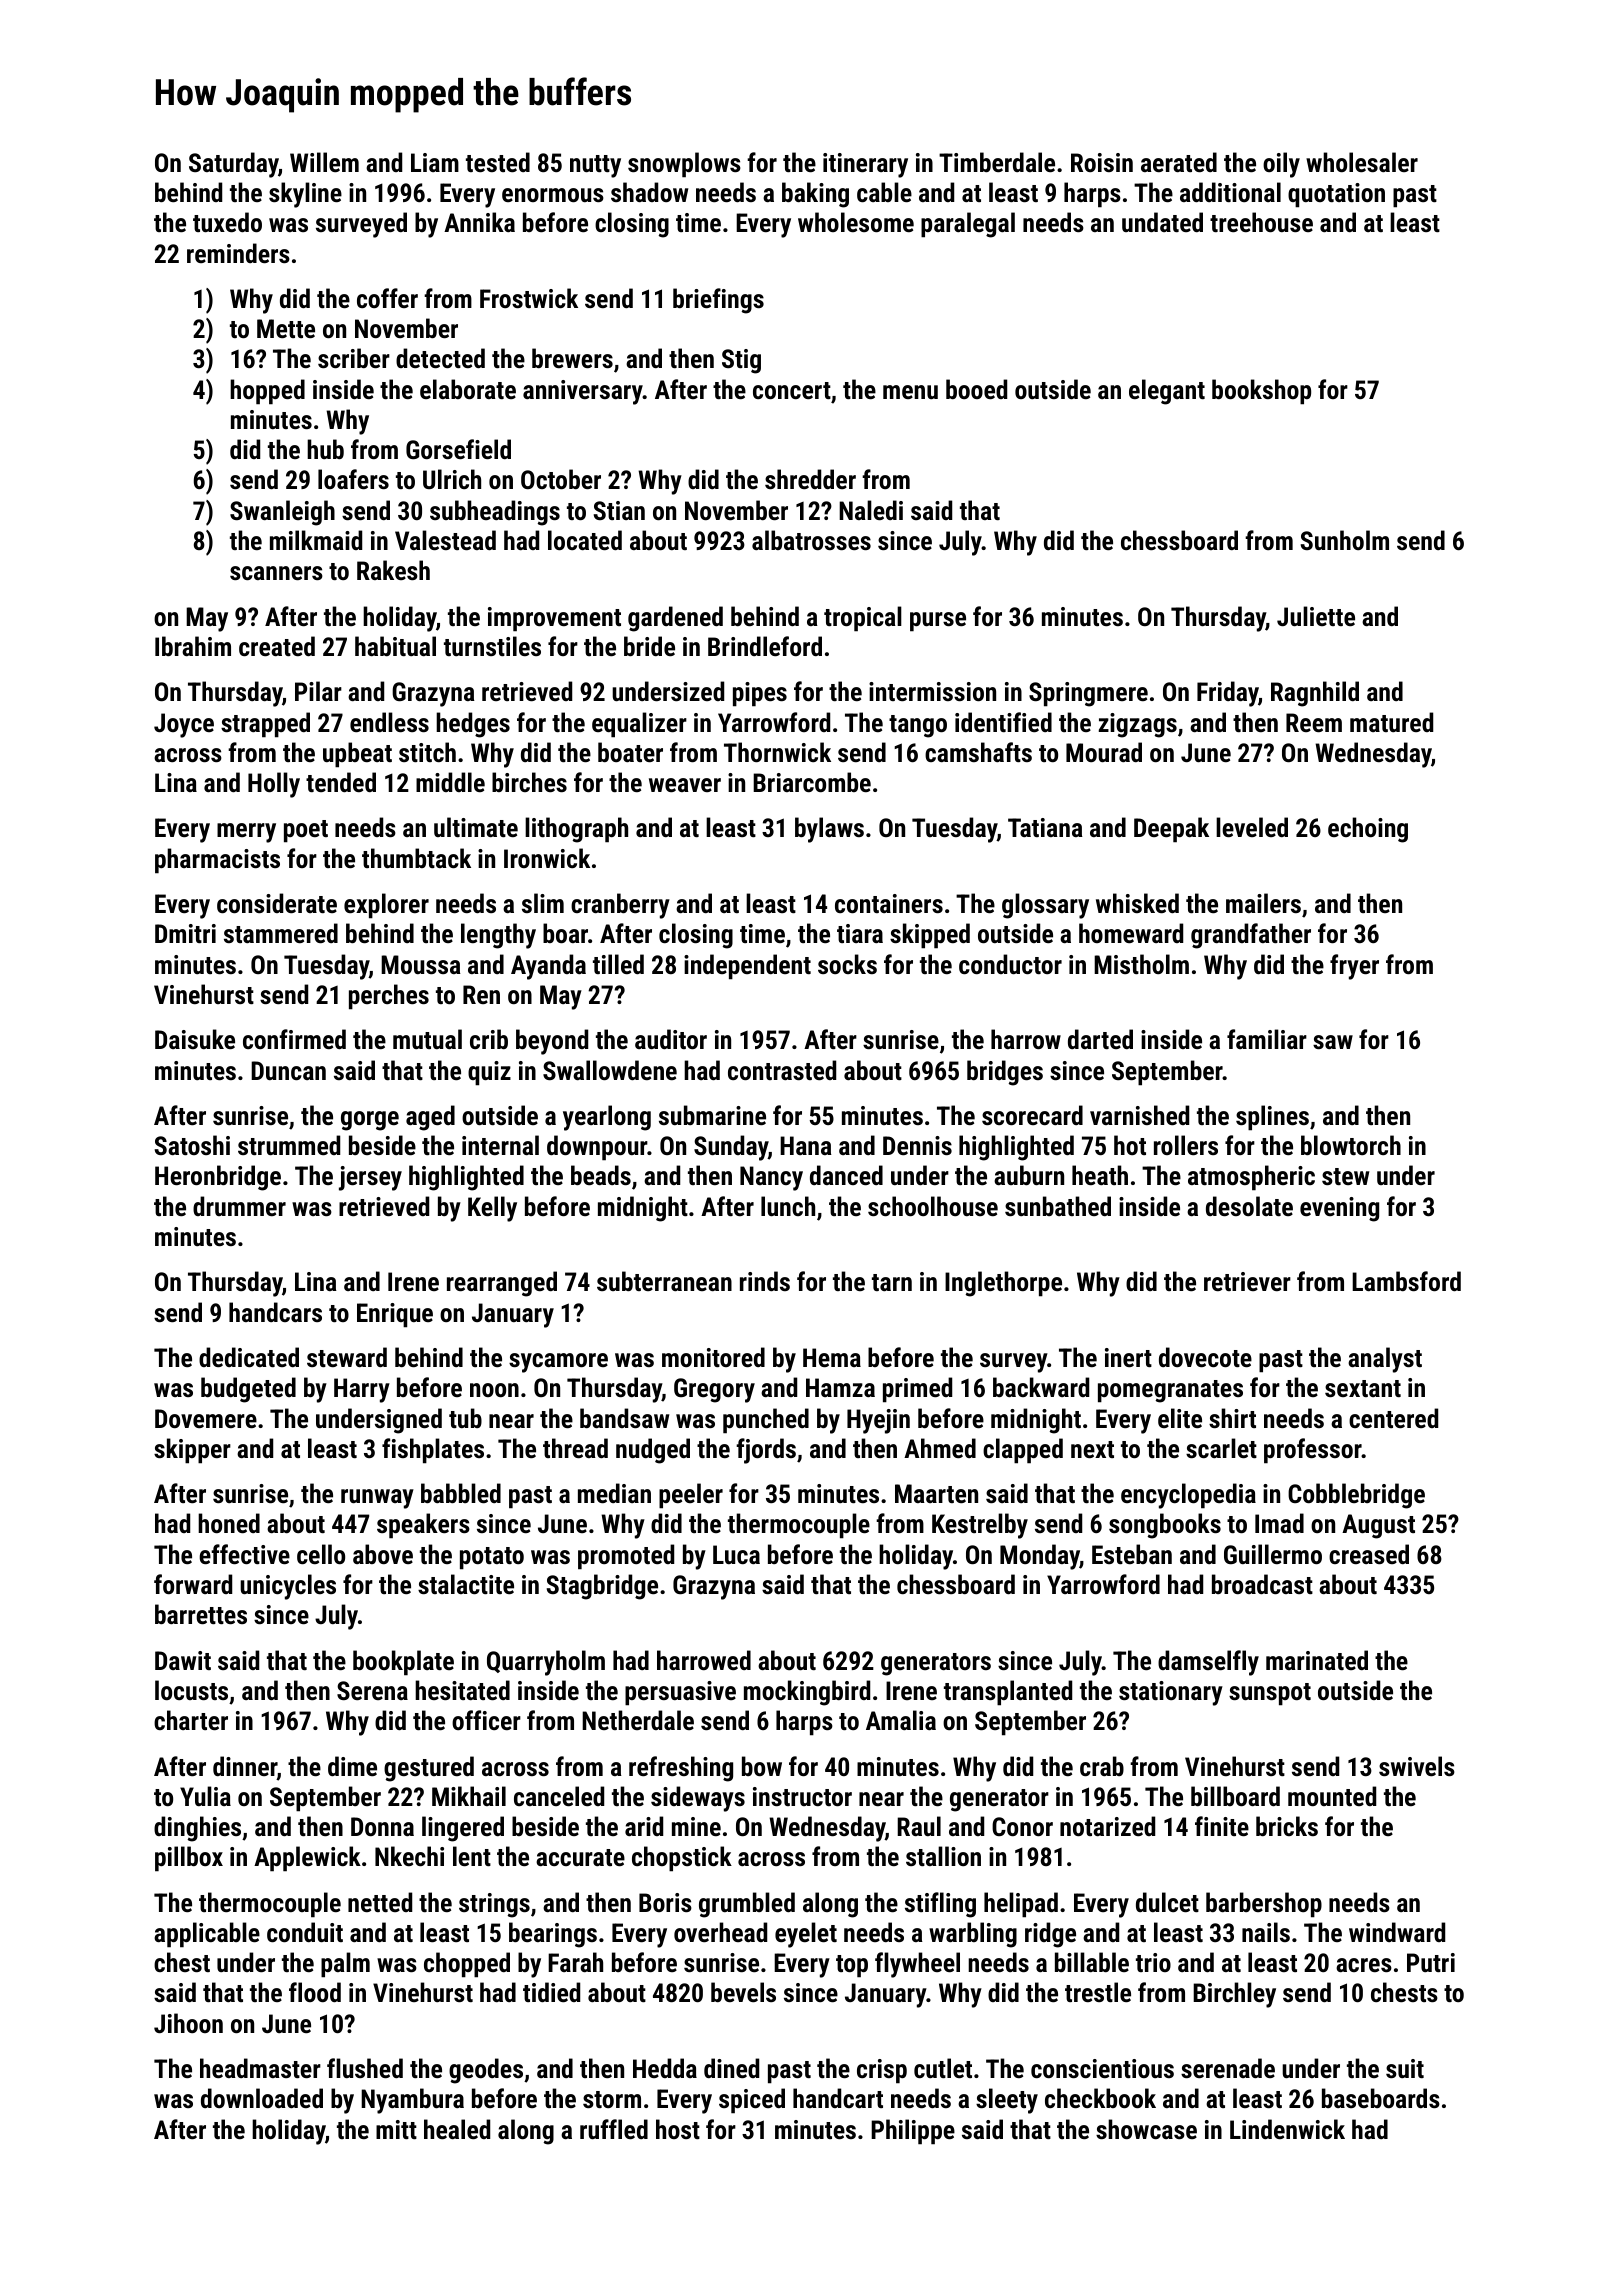 This image has width=1620, height=2292. Describe the element at coordinates (1247, 1281) in the image. I see `retriever` at that location.
